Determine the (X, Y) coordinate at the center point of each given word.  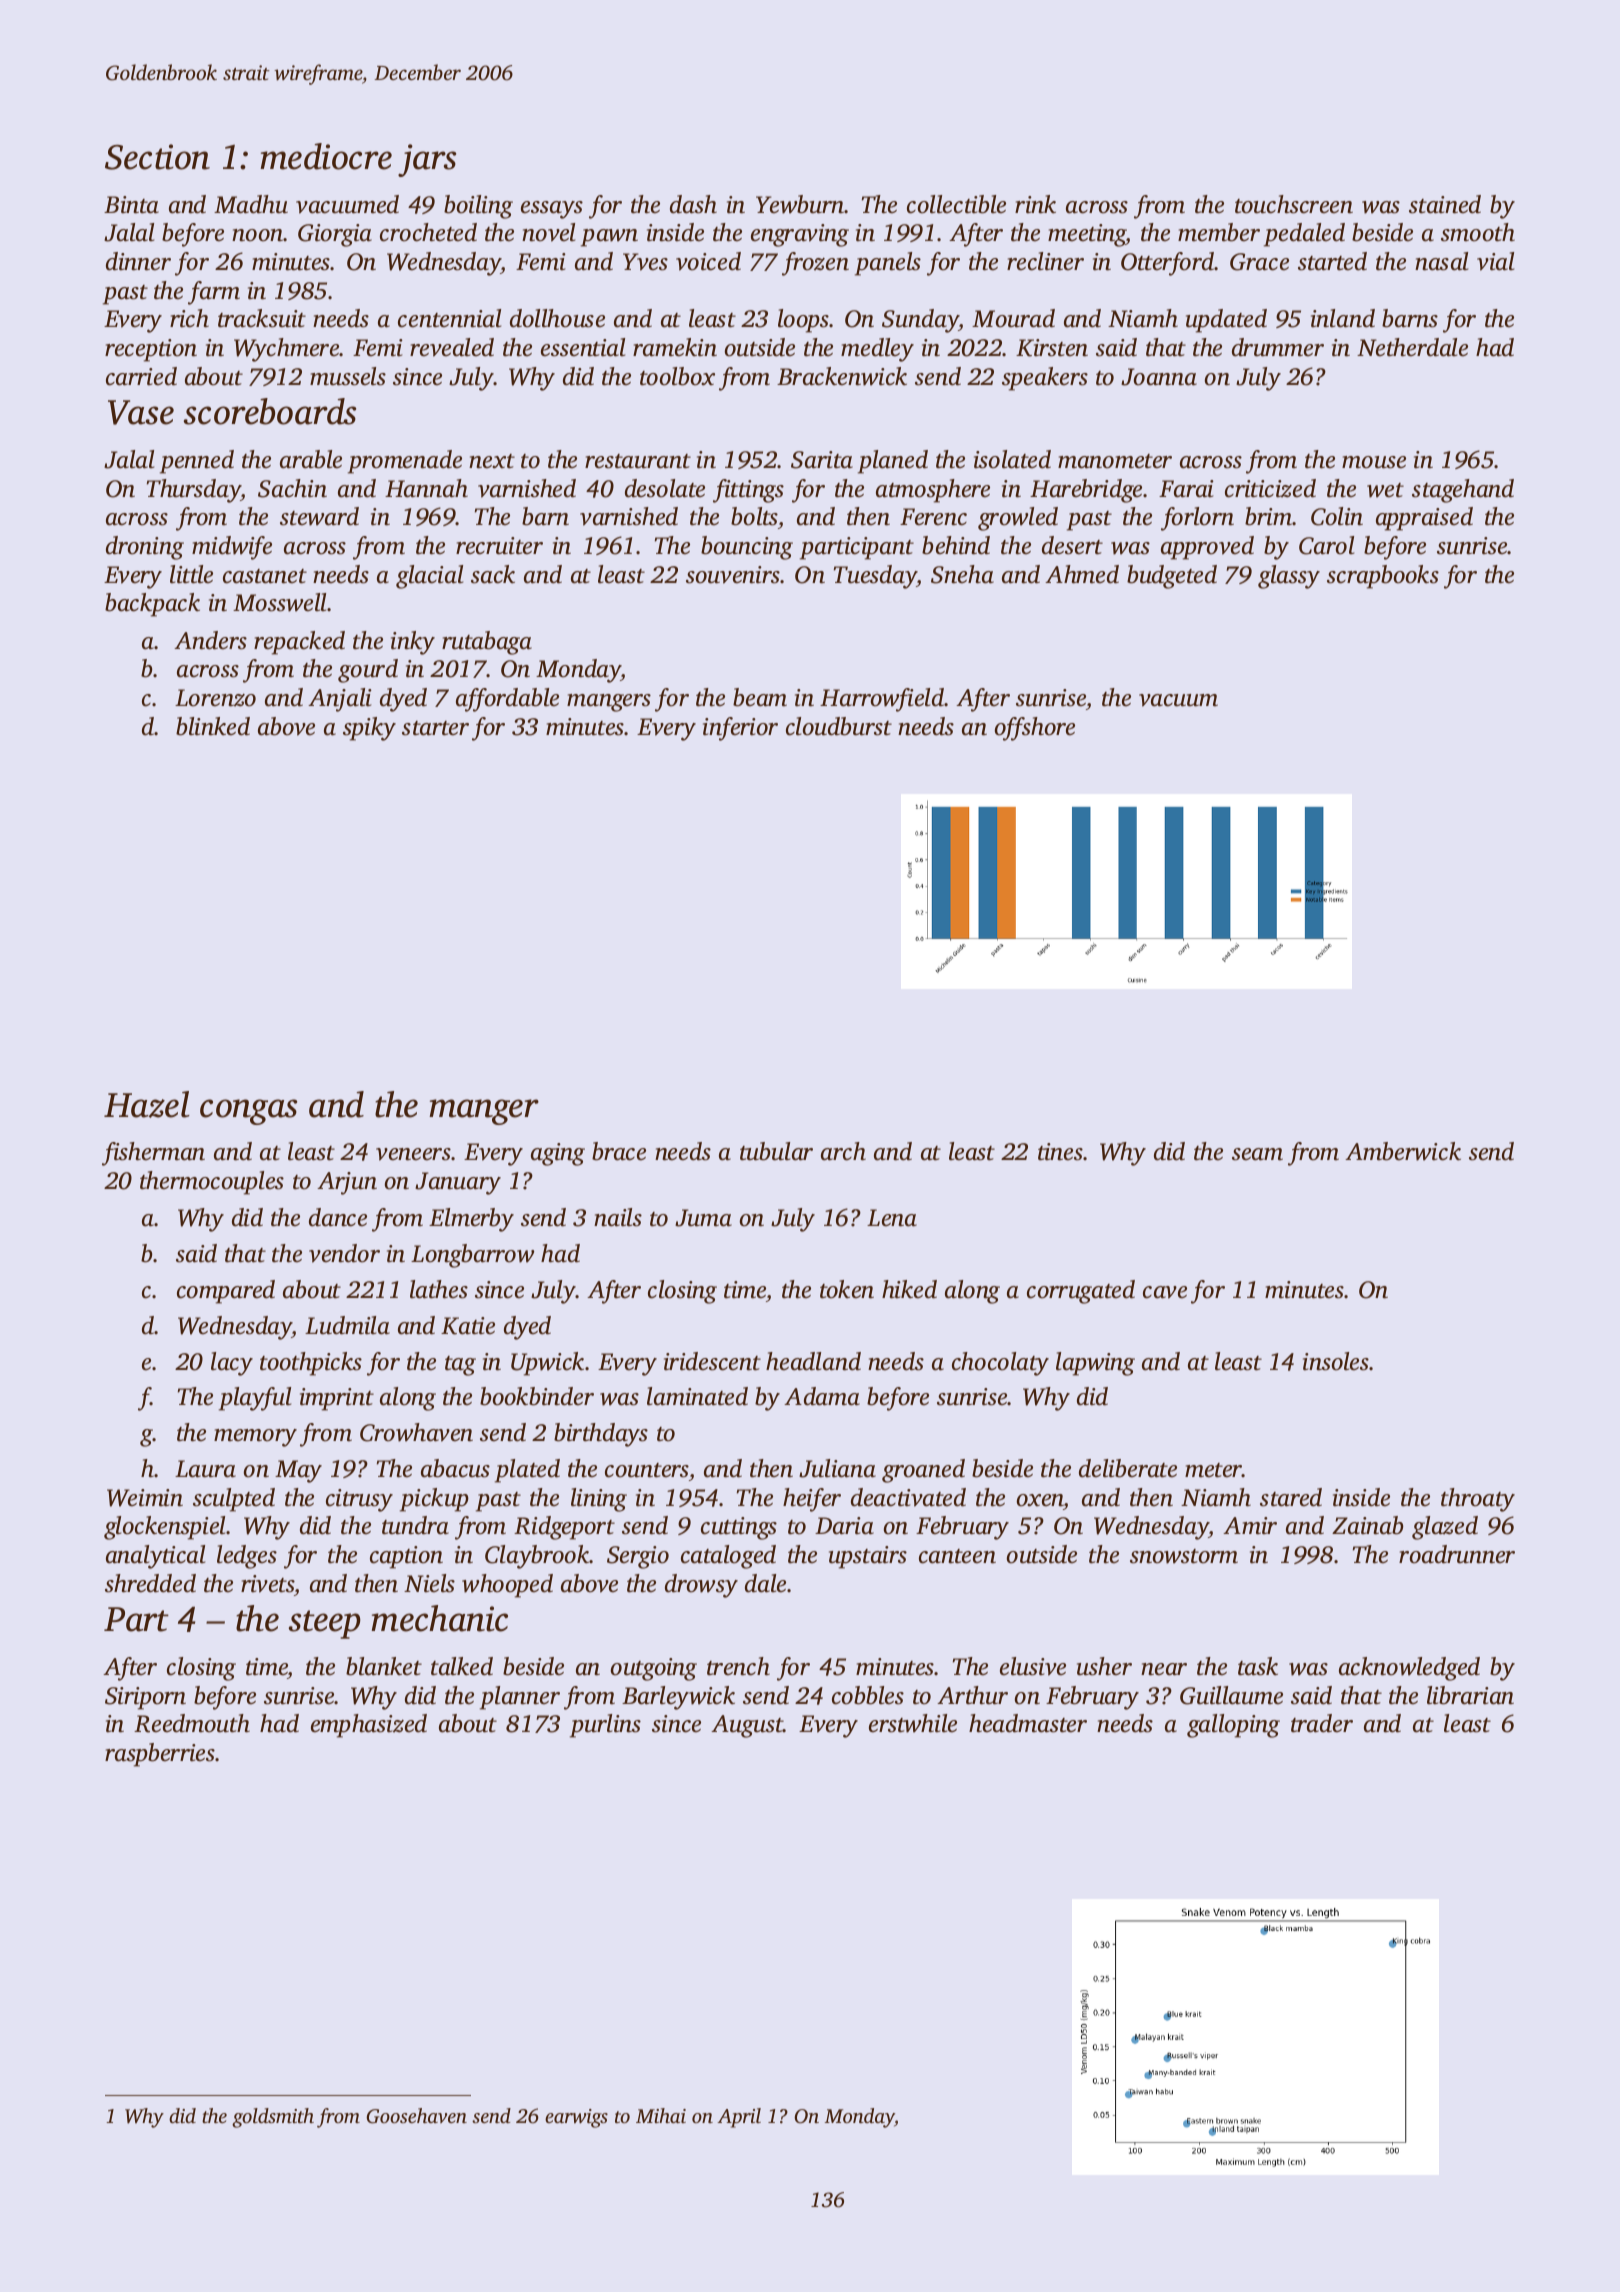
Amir (1250, 1526)
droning (145, 548)
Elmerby (471, 1220)
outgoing (654, 1669)
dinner (138, 261)
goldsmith (273, 2118)
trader (1322, 1723)
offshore (1035, 729)
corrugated (1081, 1292)
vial (1495, 261)
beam (760, 697)
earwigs (576, 2118)
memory (255, 1438)
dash (693, 204)
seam (1257, 1154)
